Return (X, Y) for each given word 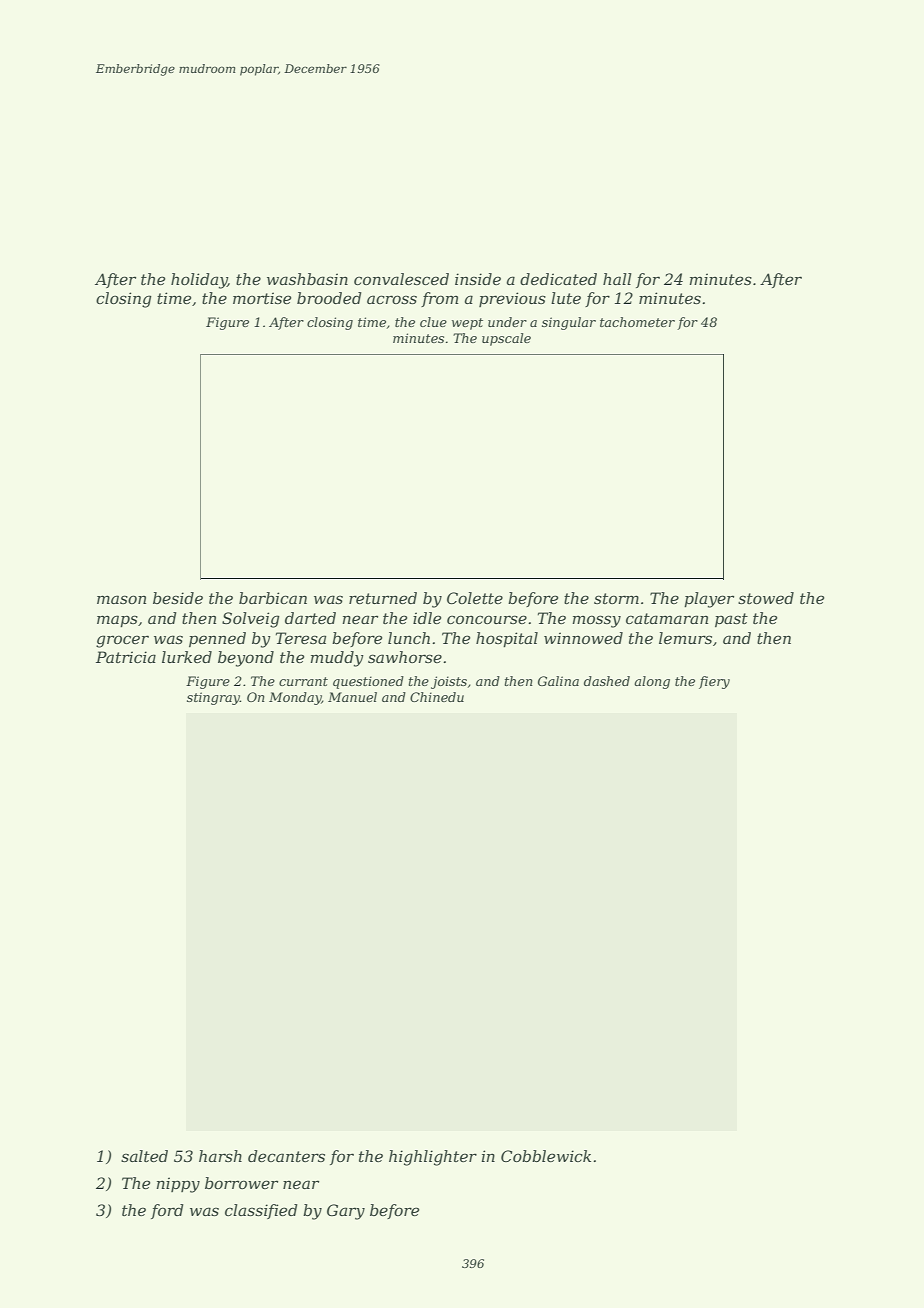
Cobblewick (546, 1156)
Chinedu (437, 697)
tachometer (637, 322)
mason (121, 599)
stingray (213, 698)
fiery (714, 682)
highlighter (433, 1158)
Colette (475, 598)
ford (167, 1211)
